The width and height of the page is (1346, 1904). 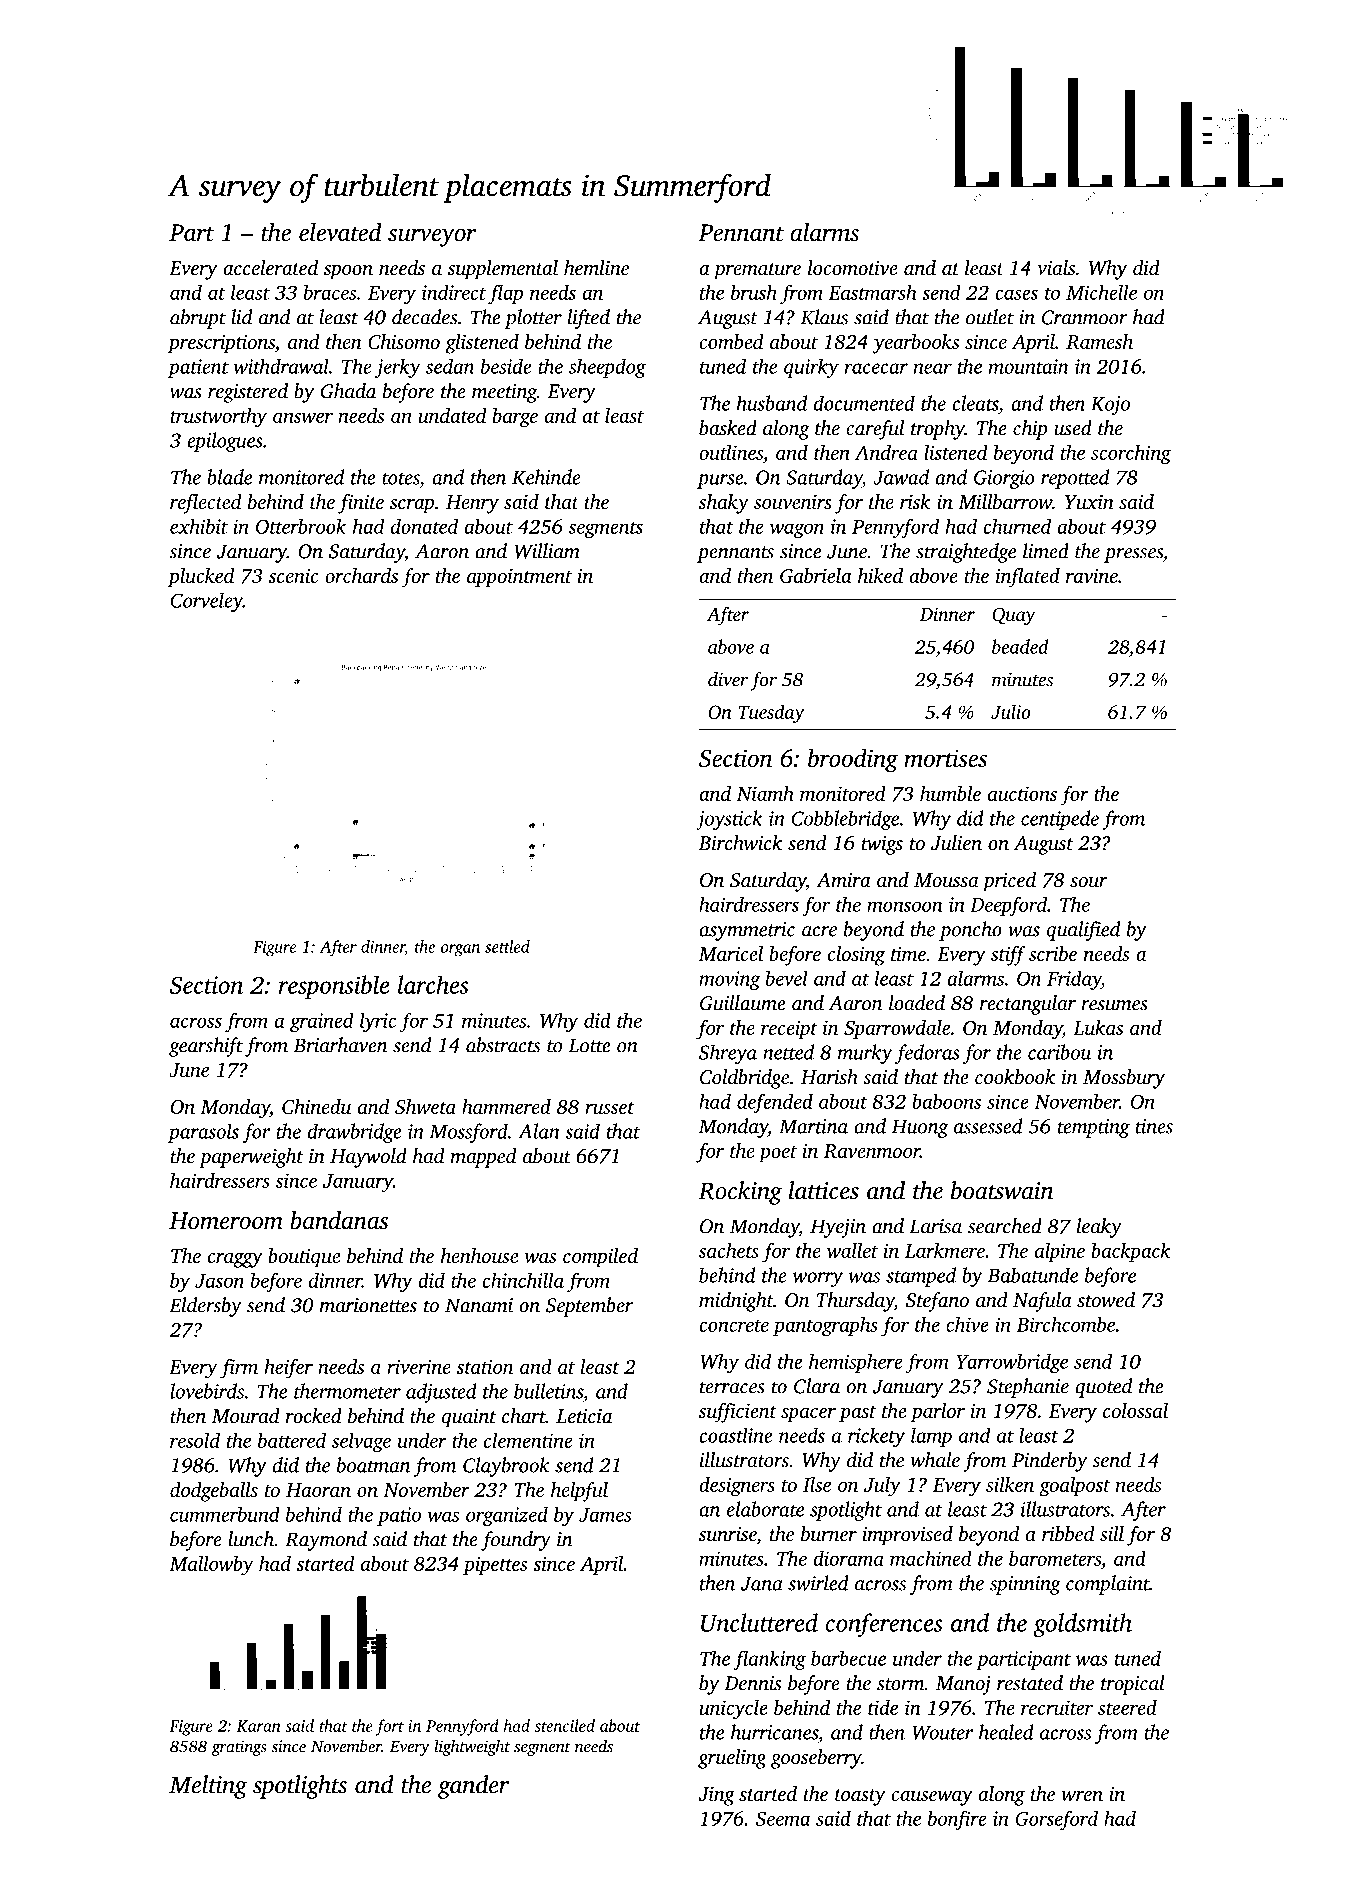 What do you see at coordinates (270, 267) in the page?
I see `accelerated` at bounding box center [270, 267].
